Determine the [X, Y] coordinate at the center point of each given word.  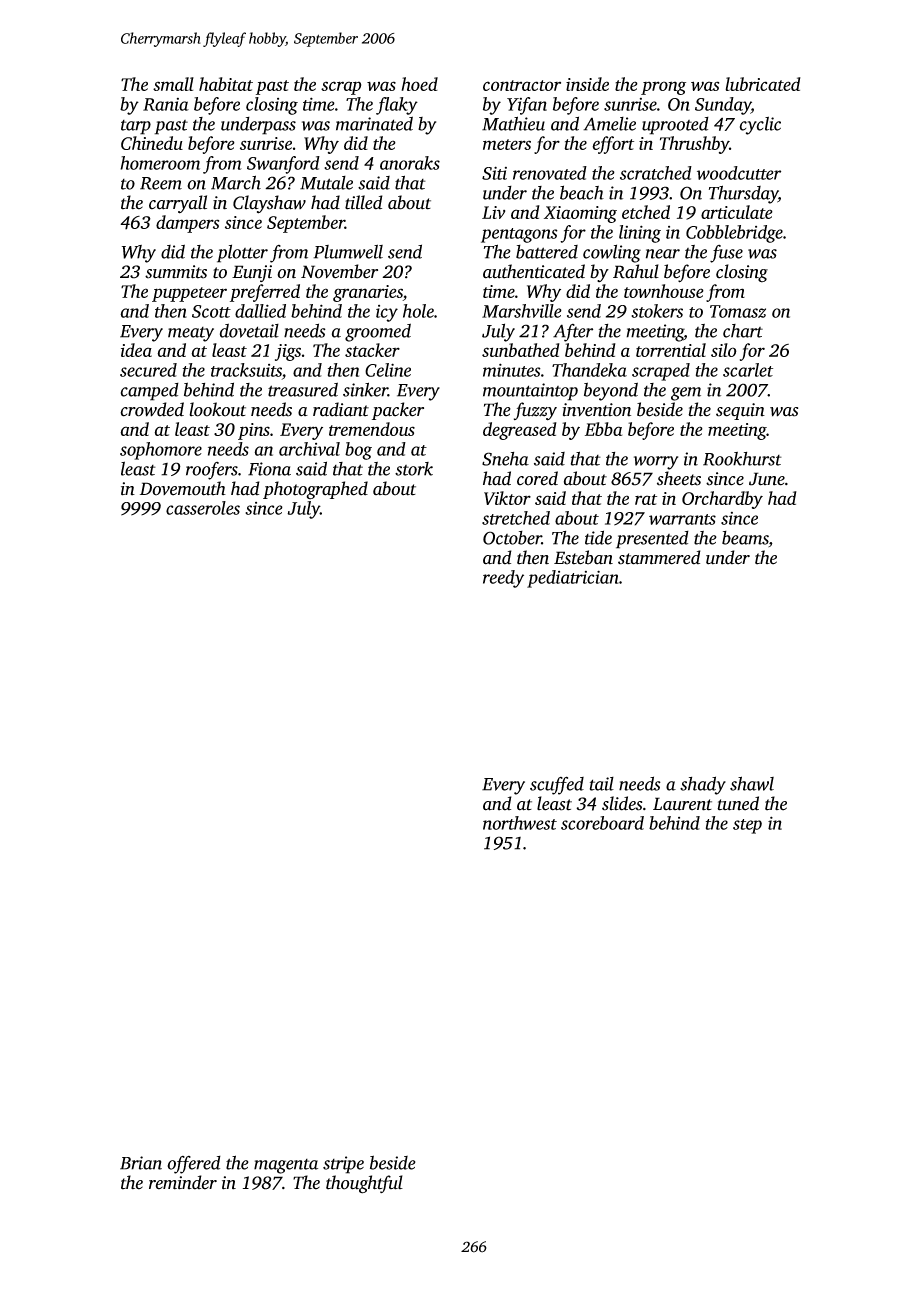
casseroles [203, 508]
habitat [226, 84]
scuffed [557, 785]
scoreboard [602, 823]
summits [176, 272]
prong [663, 88]
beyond [611, 391]
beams [745, 539]
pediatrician [573, 579]
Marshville [522, 311]
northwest [520, 823]
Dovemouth [183, 488]
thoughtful [364, 1184]
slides [622, 803]
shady [703, 785]
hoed [419, 84]
